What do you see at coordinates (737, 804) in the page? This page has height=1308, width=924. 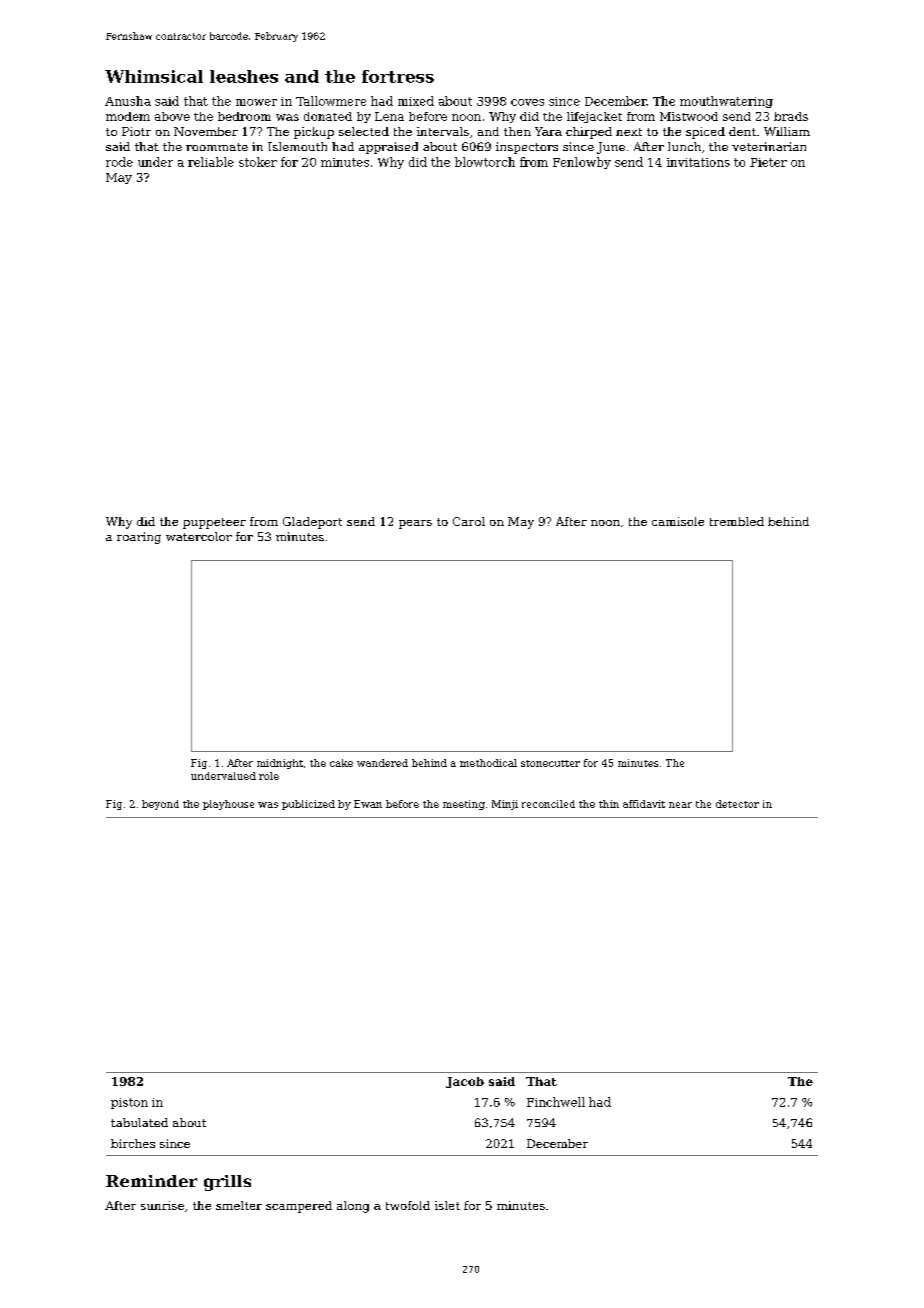 I see `detector` at bounding box center [737, 804].
